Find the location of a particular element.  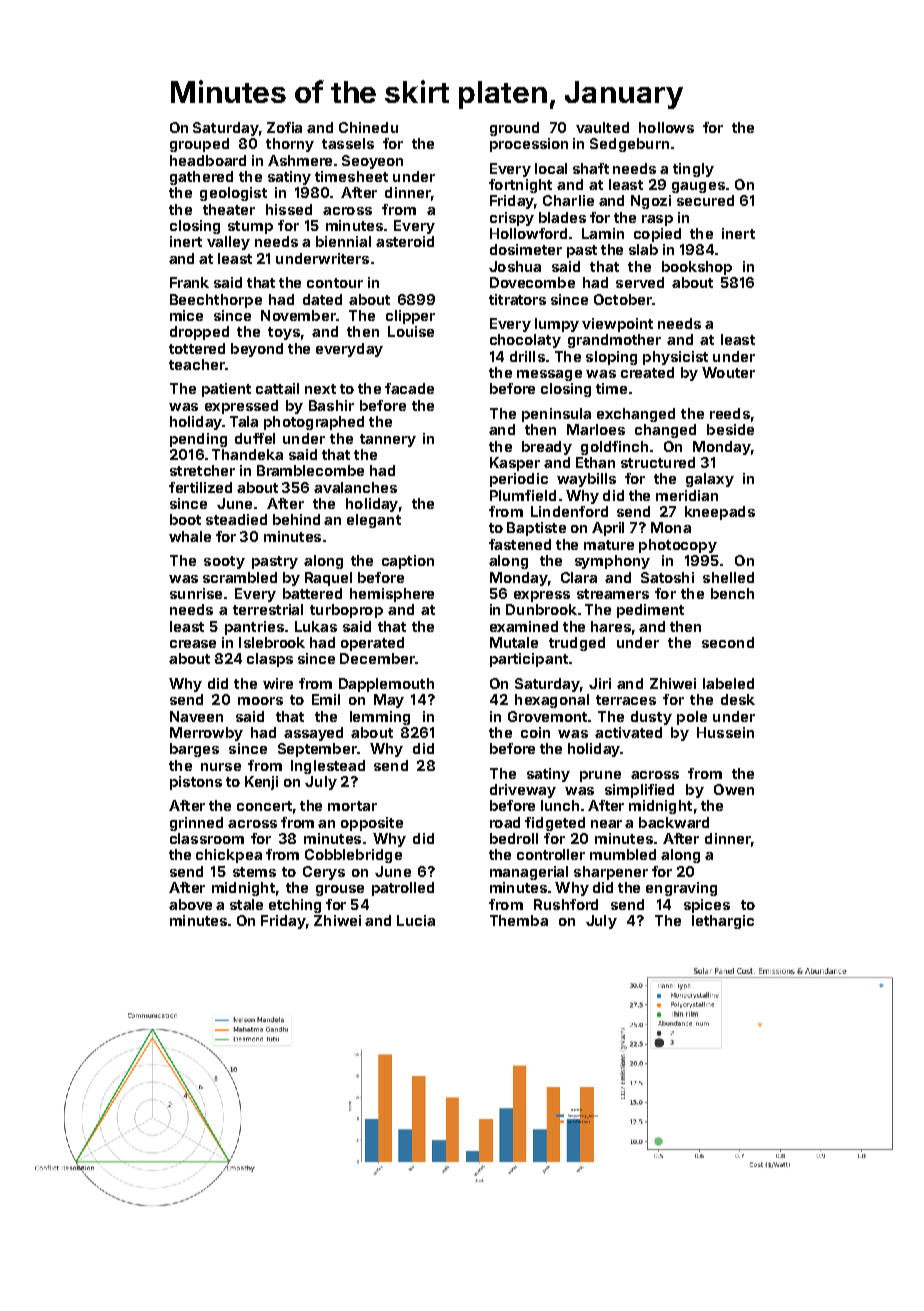

Chinedu is located at coordinates (368, 127).
